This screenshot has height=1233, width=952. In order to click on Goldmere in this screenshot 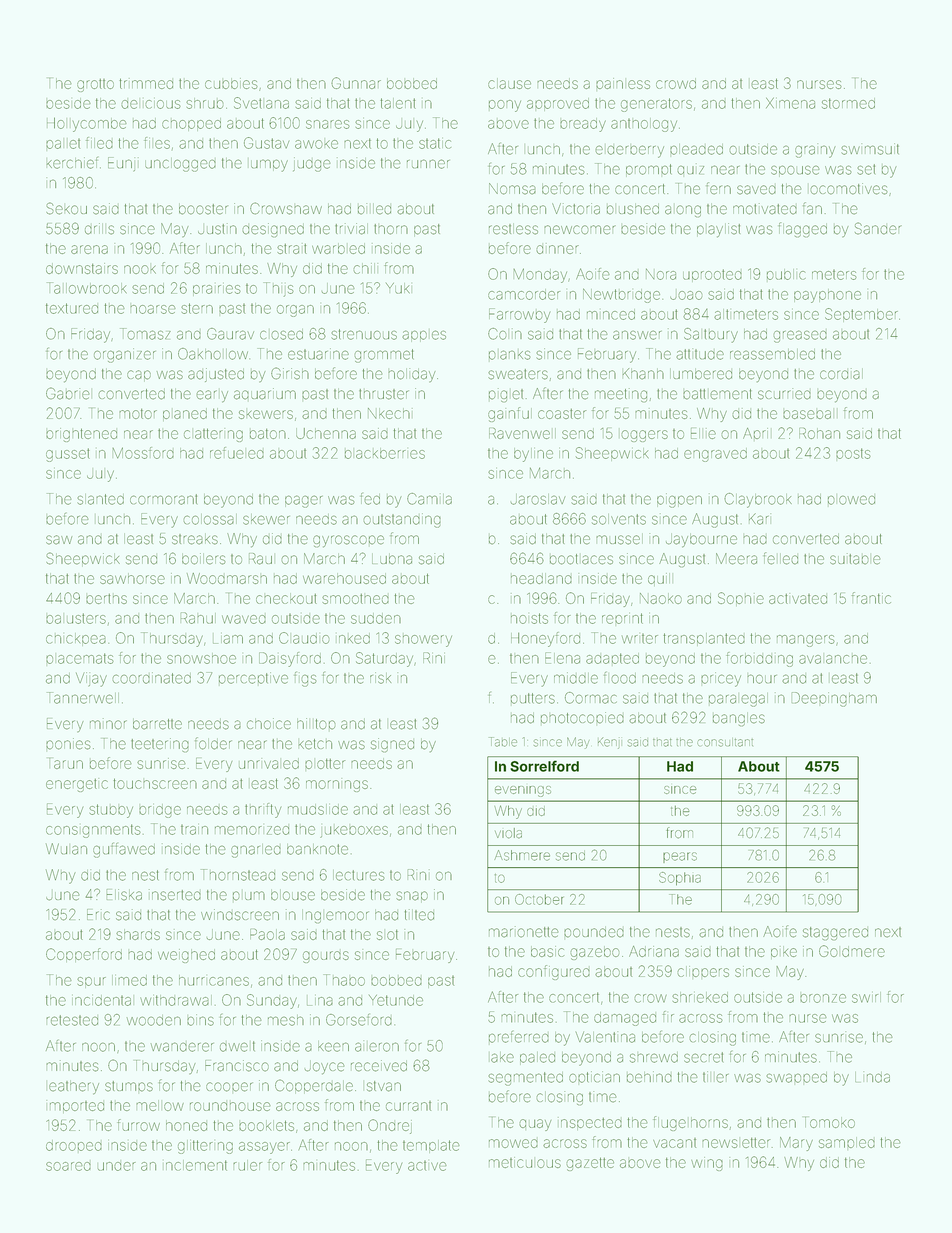, I will do `click(852, 951)`.
